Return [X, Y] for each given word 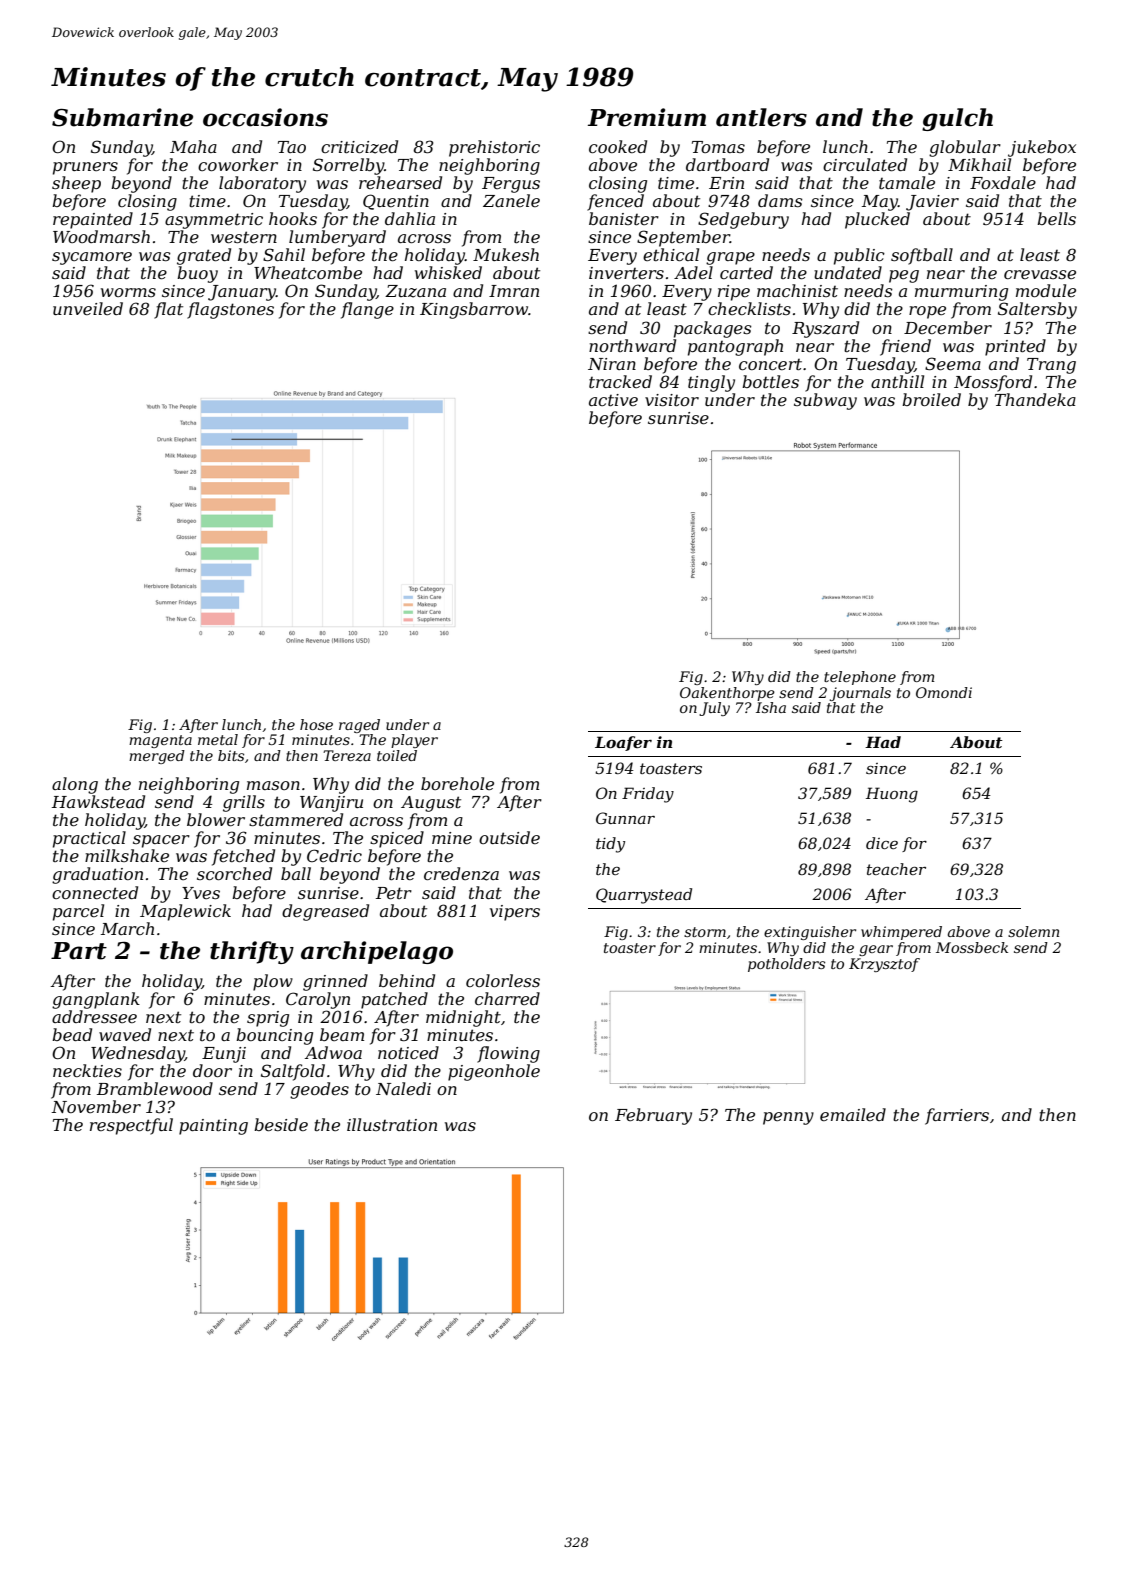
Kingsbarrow [474, 310]
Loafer [623, 743]
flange [367, 310]
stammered [296, 819]
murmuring [961, 293]
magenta [160, 741]
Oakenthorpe [727, 694]
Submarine [122, 117]
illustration [392, 1124]
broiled [931, 399]
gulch [957, 119]
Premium [647, 117]
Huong [892, 795]
